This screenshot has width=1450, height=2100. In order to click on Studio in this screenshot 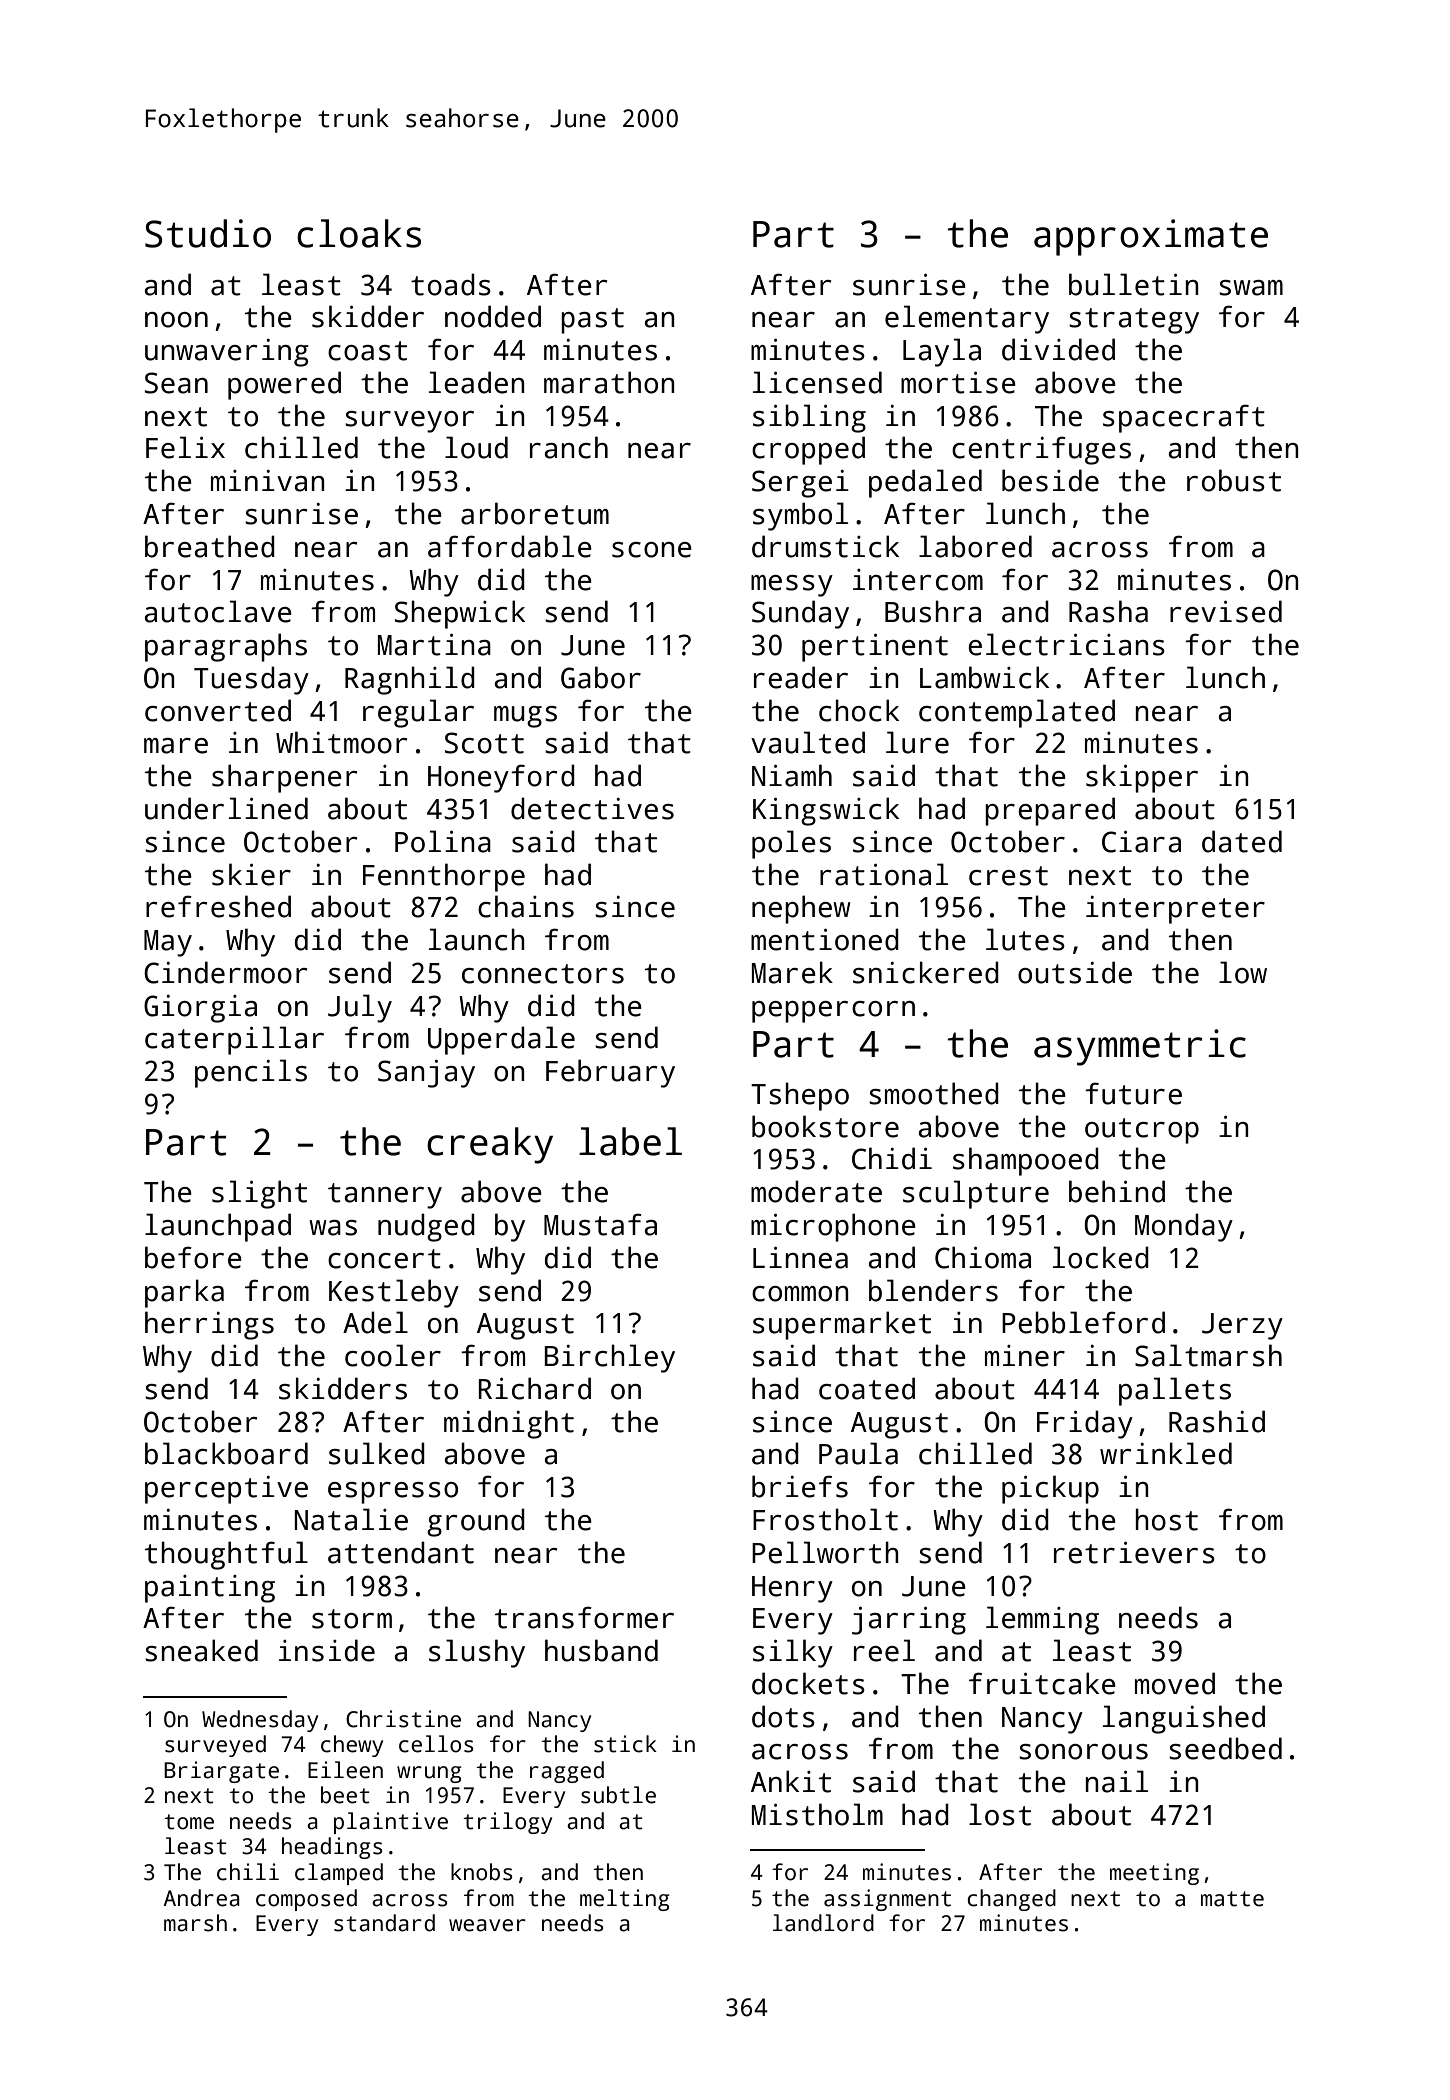, I will do `click(208, 233)`.
